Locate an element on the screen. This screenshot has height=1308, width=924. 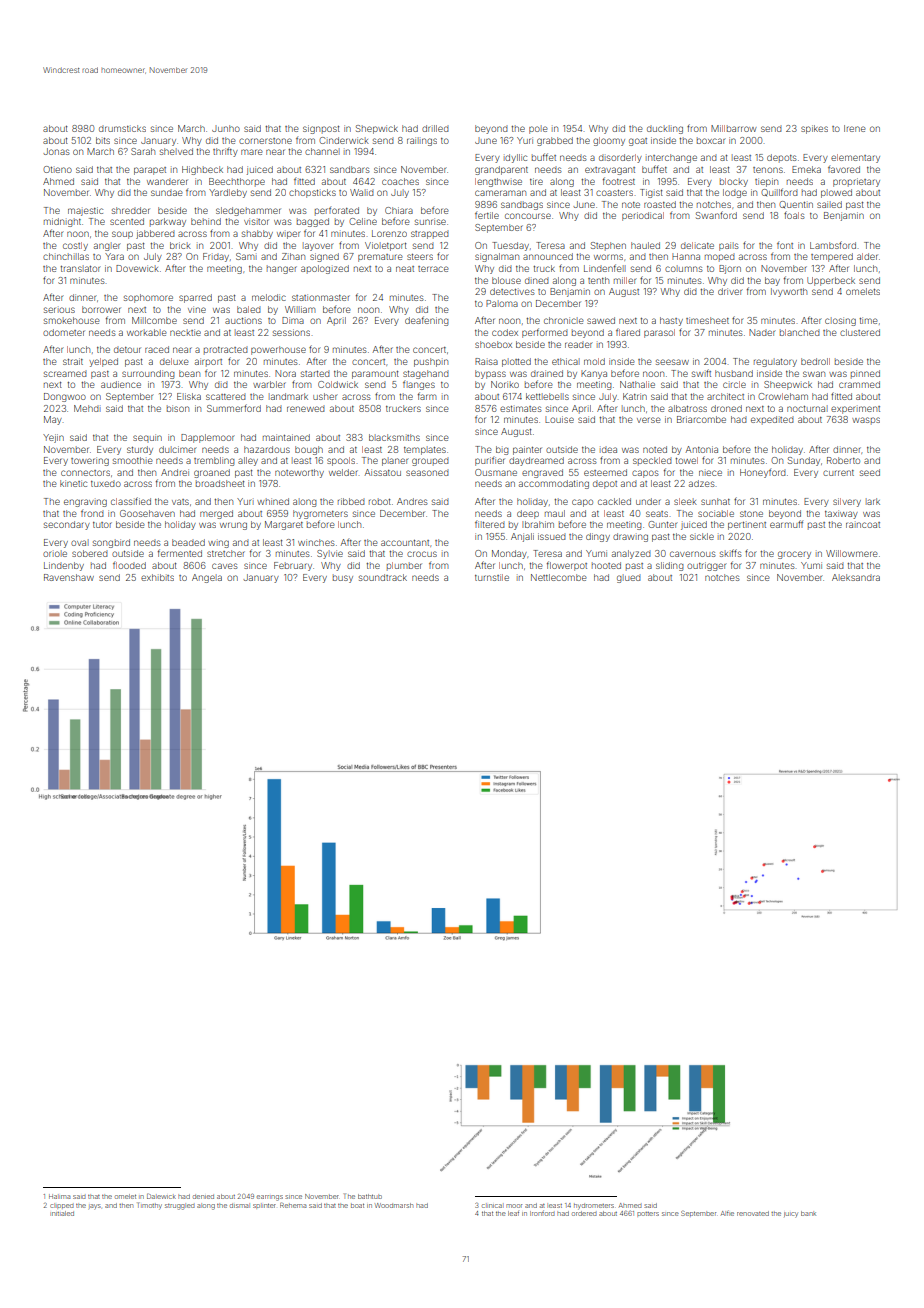
shoebox is located at coordinates (493, 344).
